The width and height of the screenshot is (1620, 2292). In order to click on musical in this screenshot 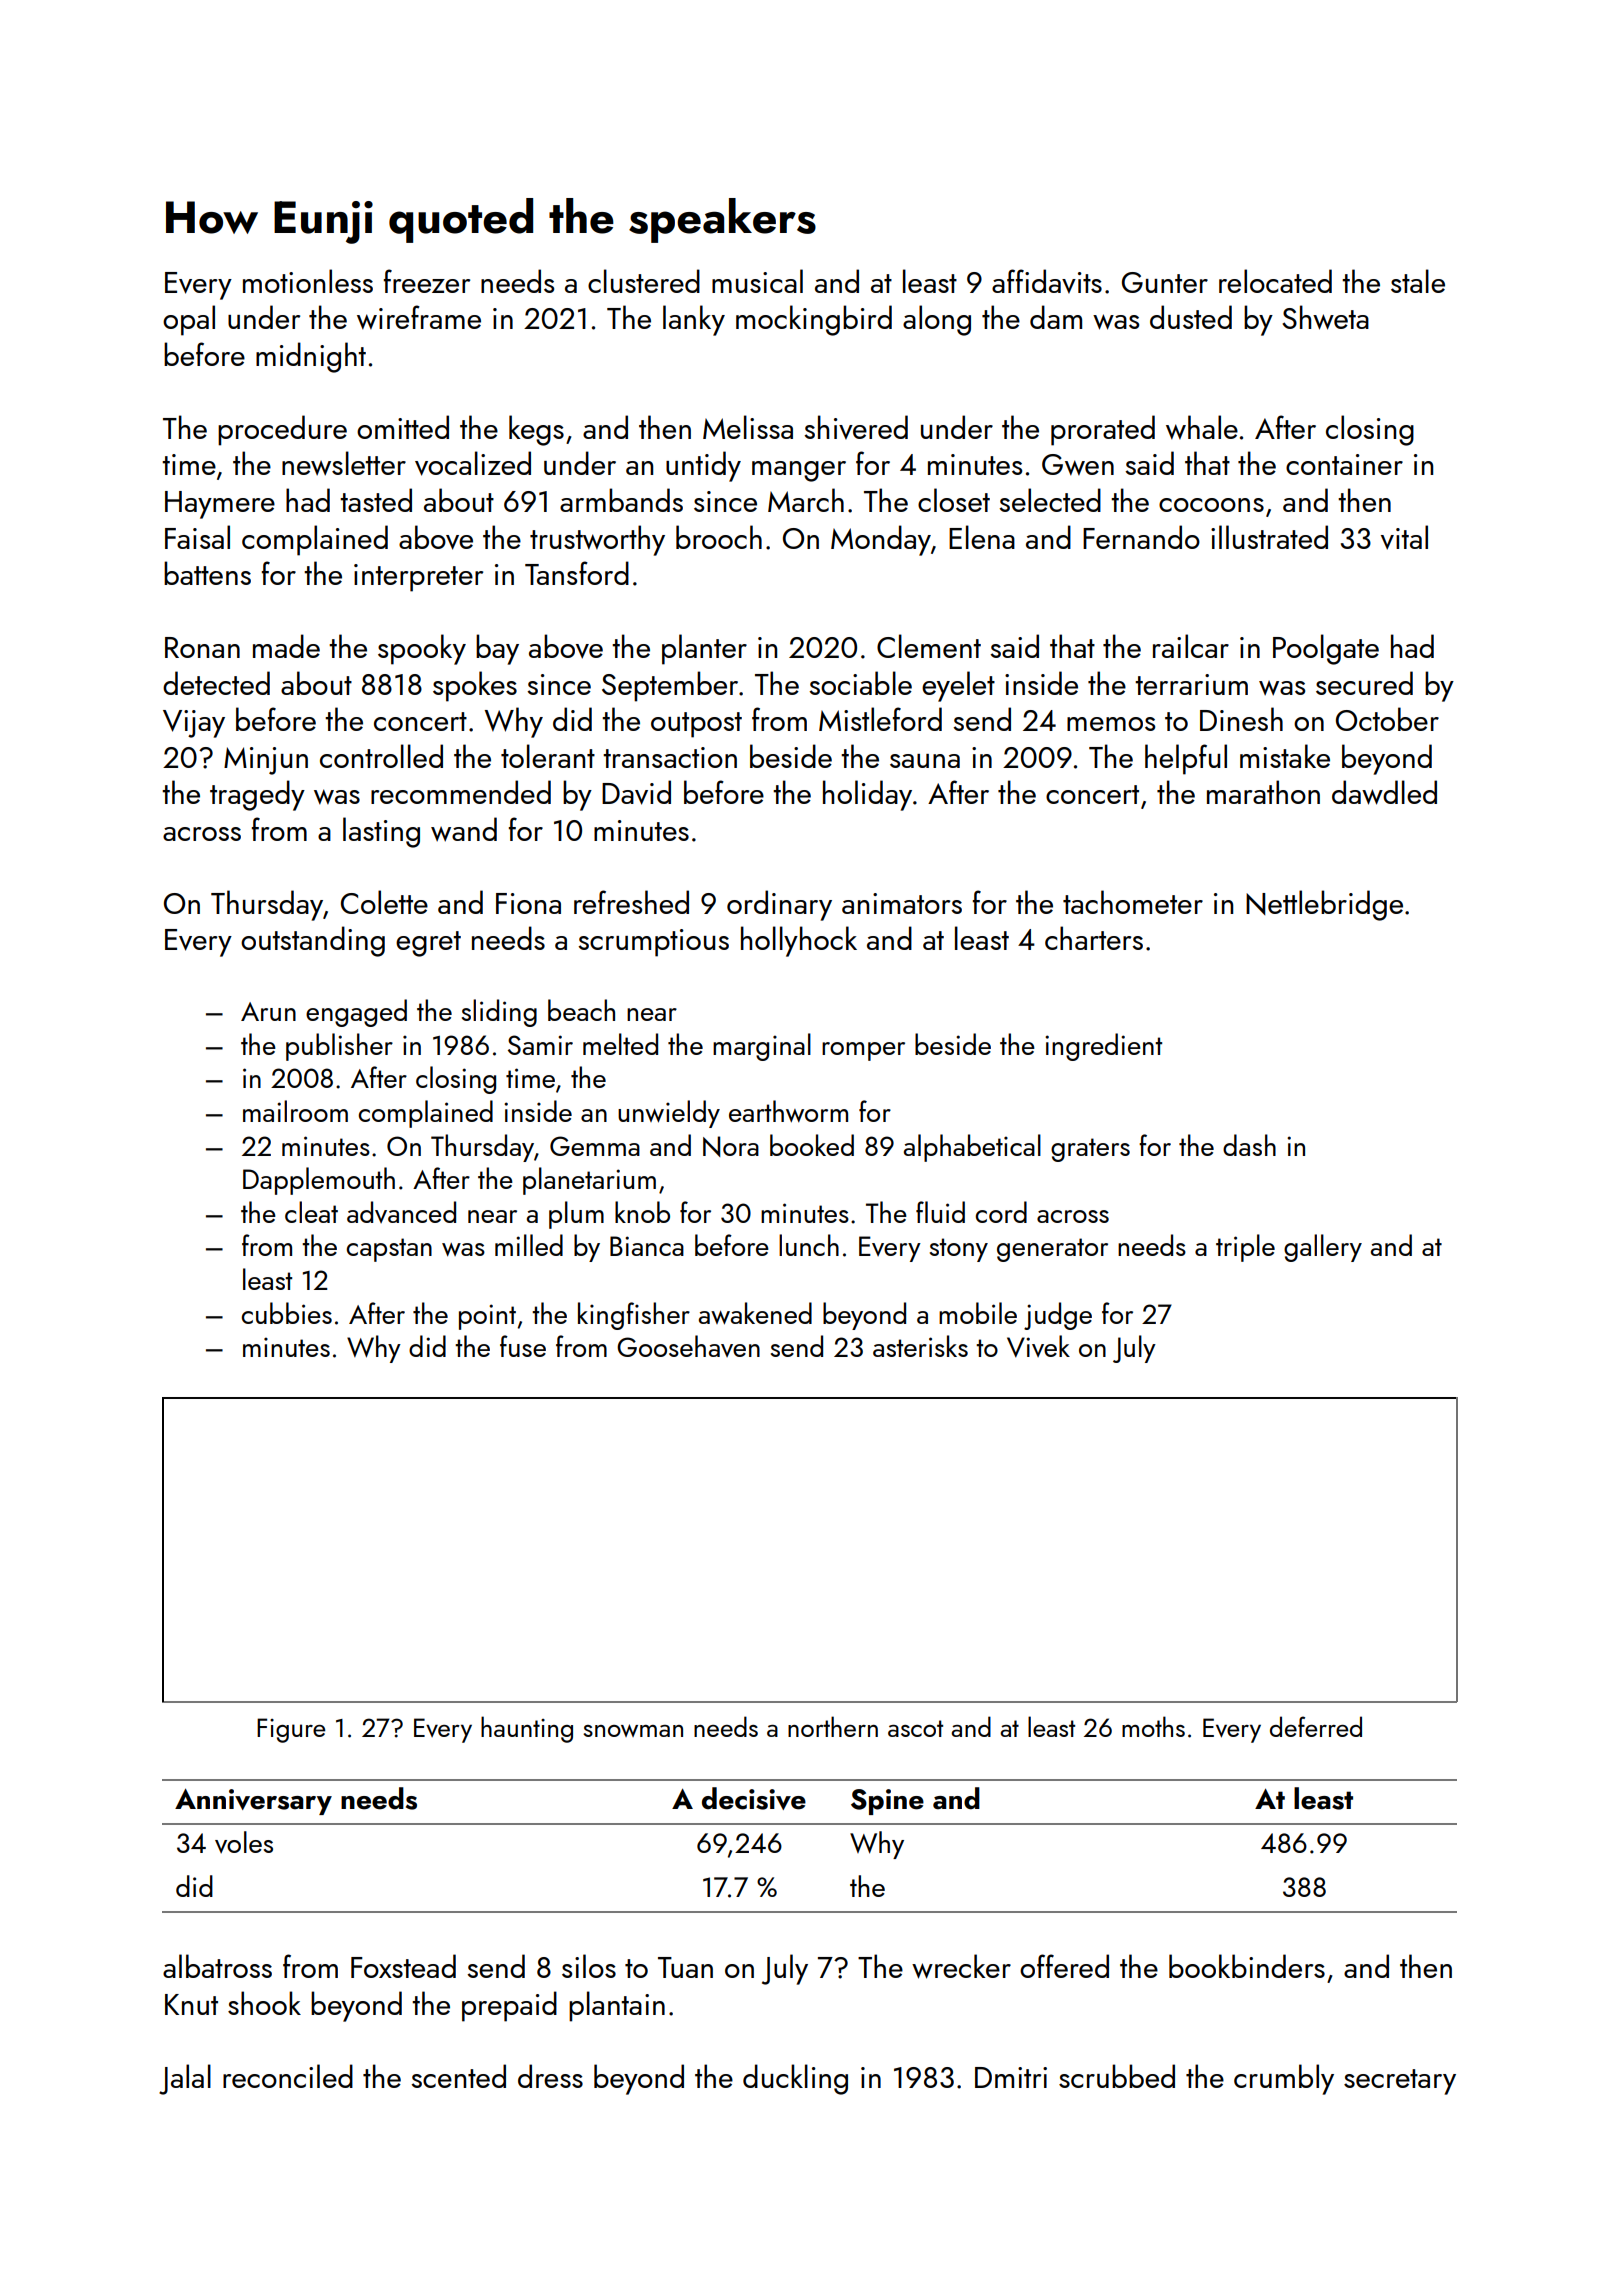, I will do `click(757, 281)`.
